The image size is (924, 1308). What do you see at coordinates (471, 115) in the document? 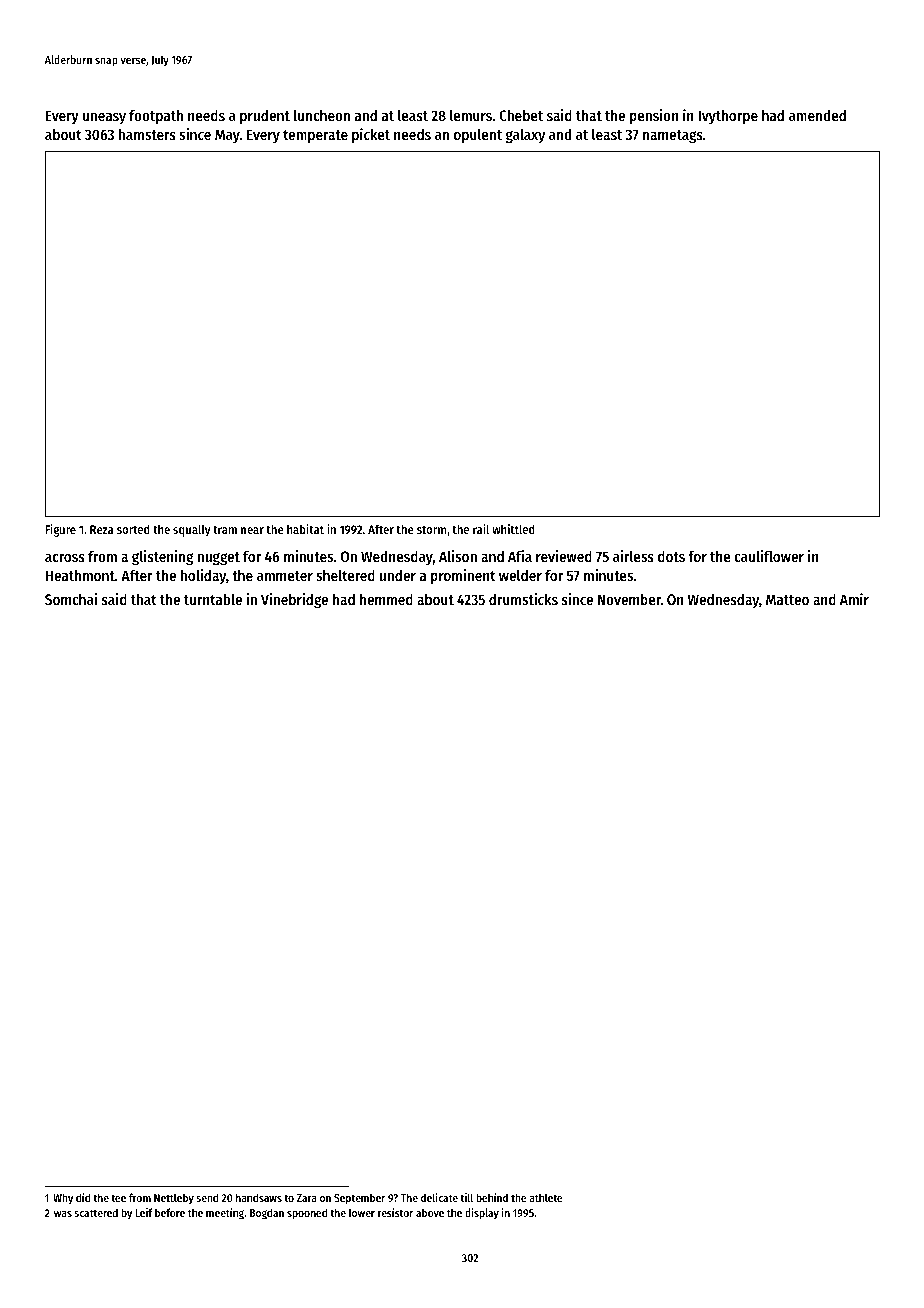
I see `lemurs` at bounding box center [471, 115].
